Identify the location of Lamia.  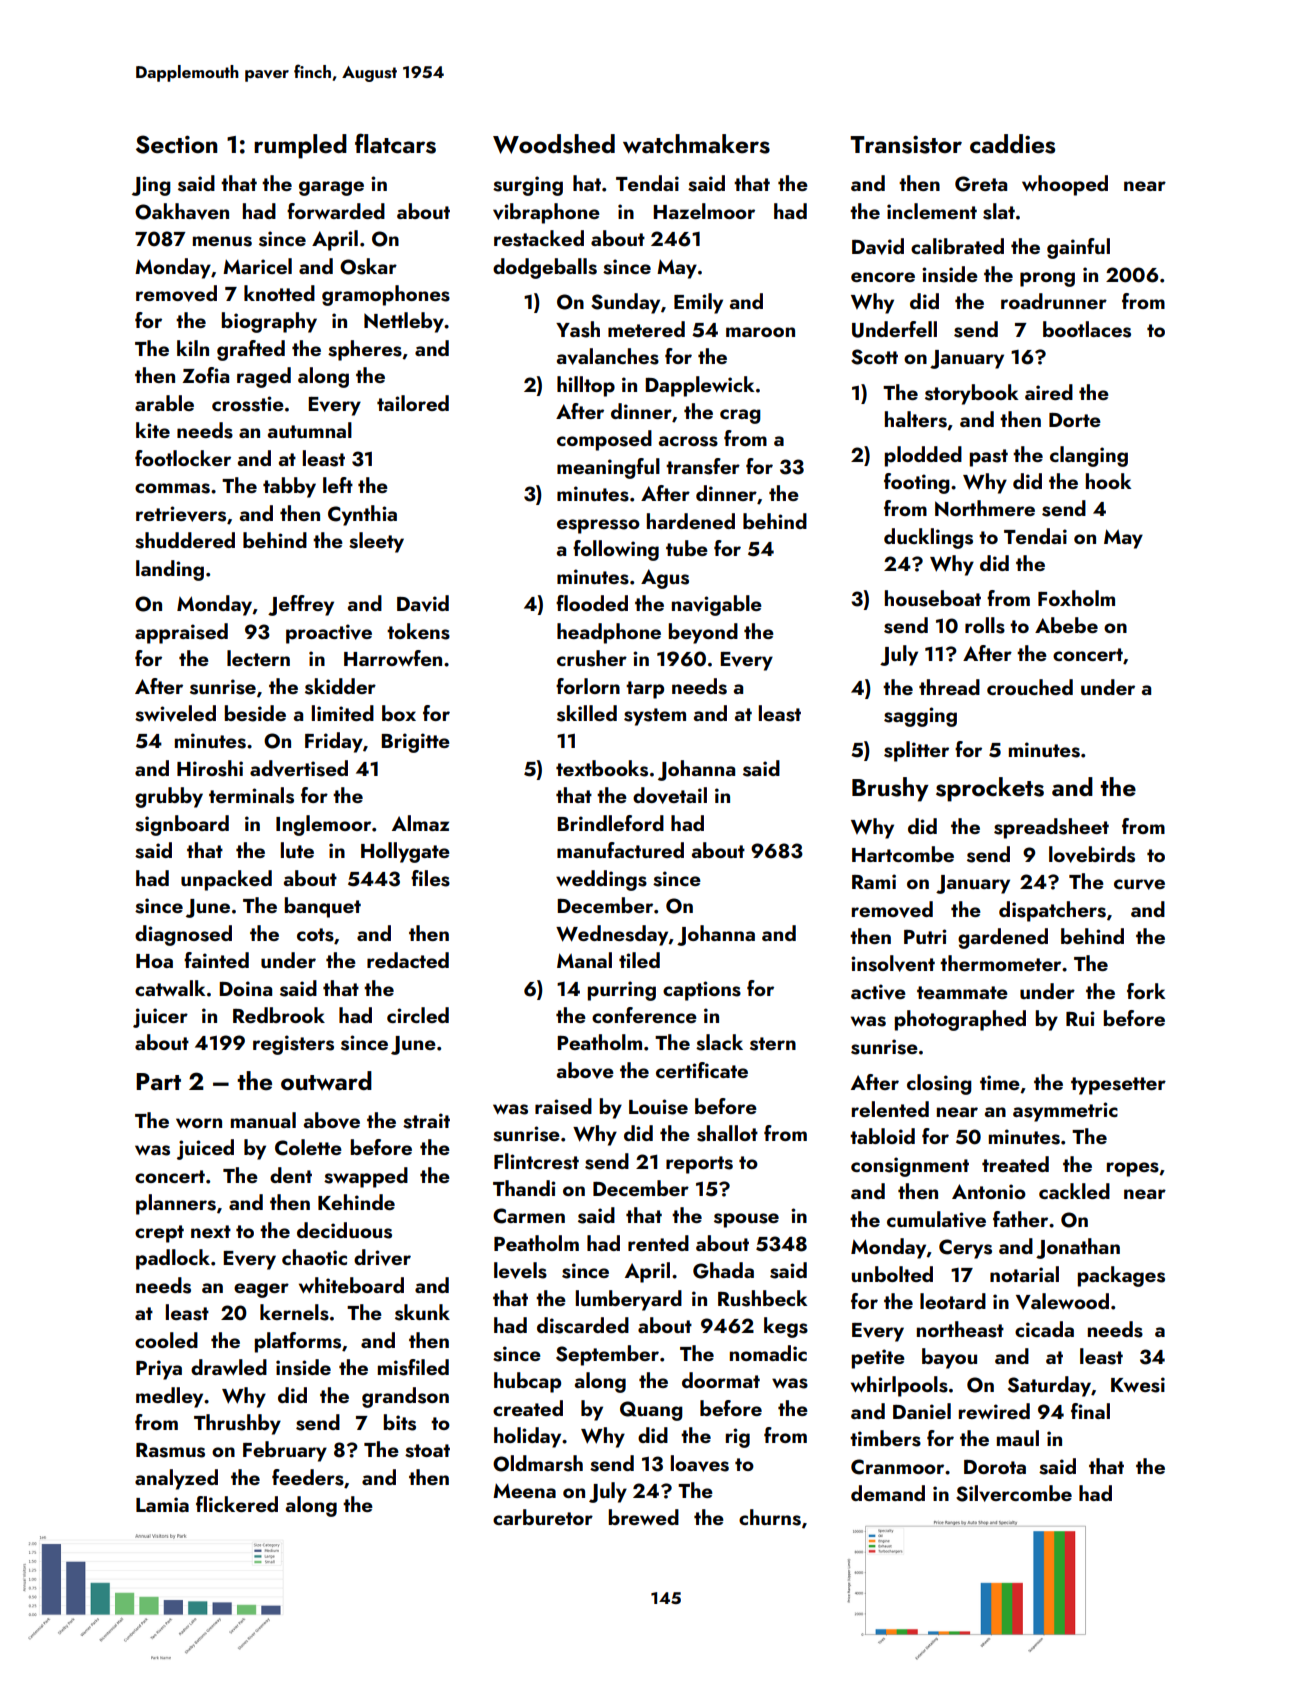
(162, 1504).
